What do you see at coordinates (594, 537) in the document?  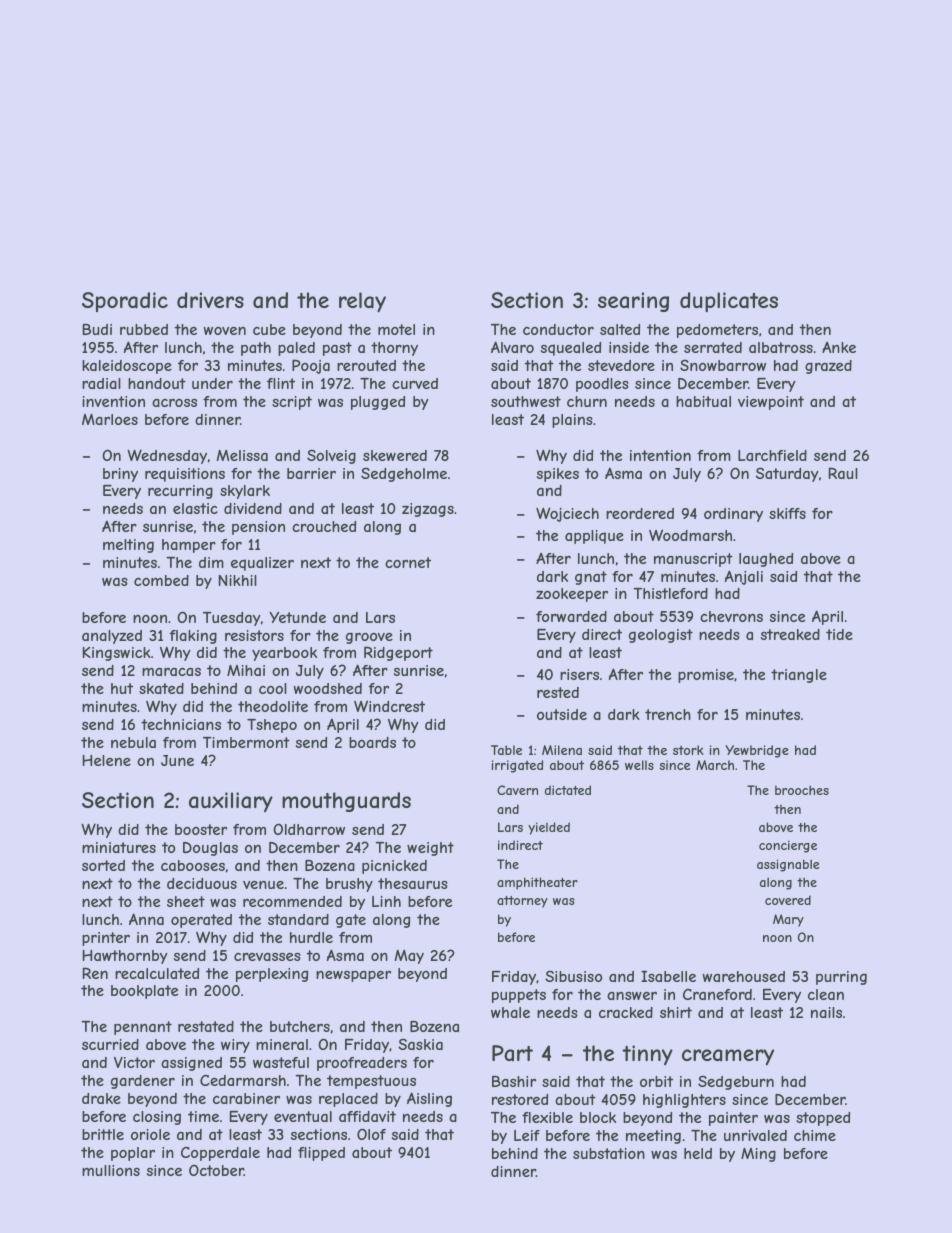 I see `applique` at bounding box center [594, 537].
